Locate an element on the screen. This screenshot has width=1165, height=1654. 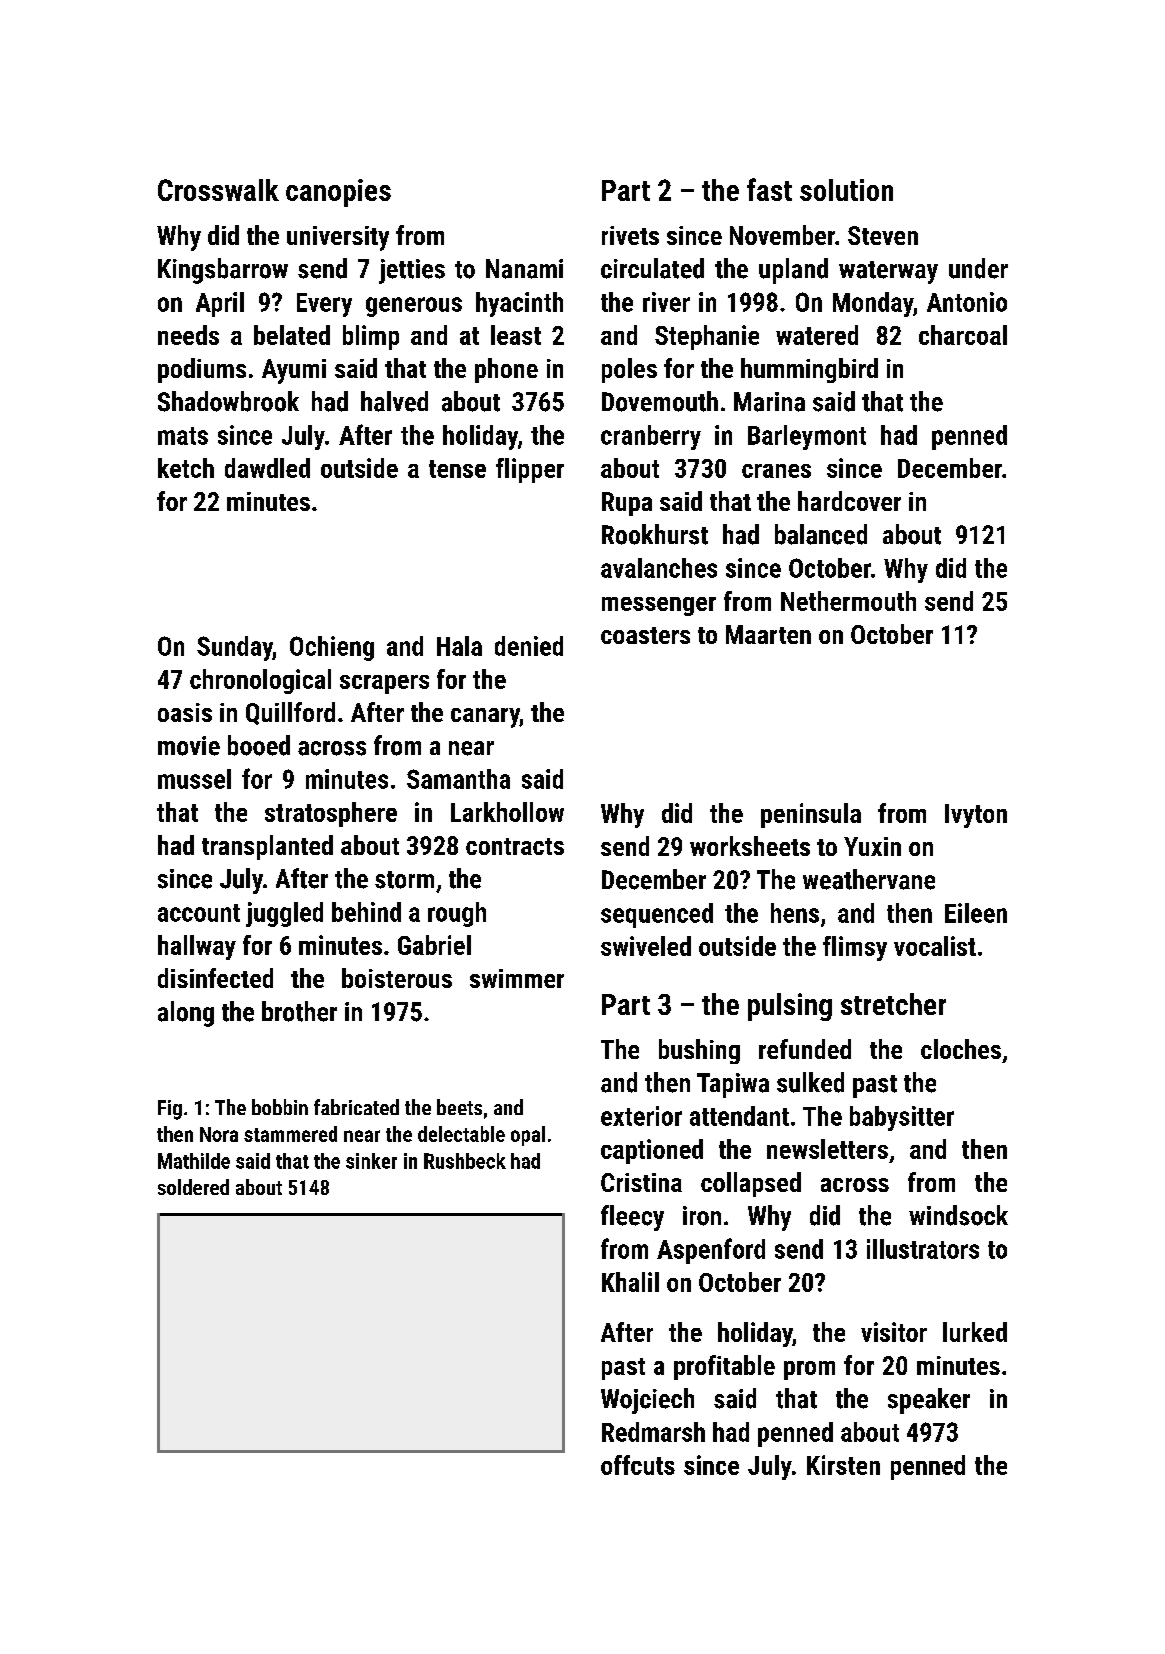
Nanami is located at coordinates (524, 269).
